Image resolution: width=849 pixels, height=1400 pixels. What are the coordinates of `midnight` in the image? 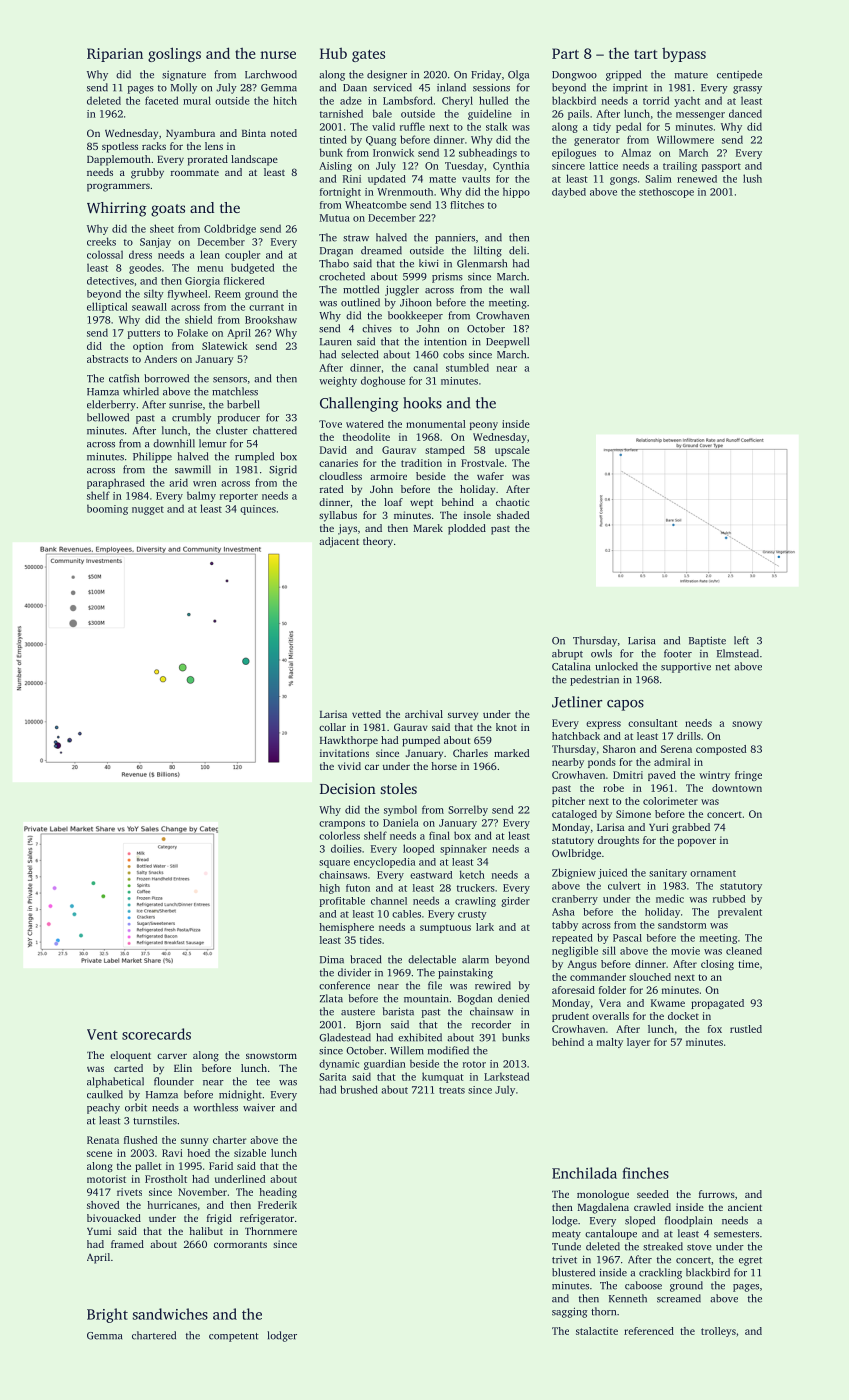 It's located at (240, 1095).
